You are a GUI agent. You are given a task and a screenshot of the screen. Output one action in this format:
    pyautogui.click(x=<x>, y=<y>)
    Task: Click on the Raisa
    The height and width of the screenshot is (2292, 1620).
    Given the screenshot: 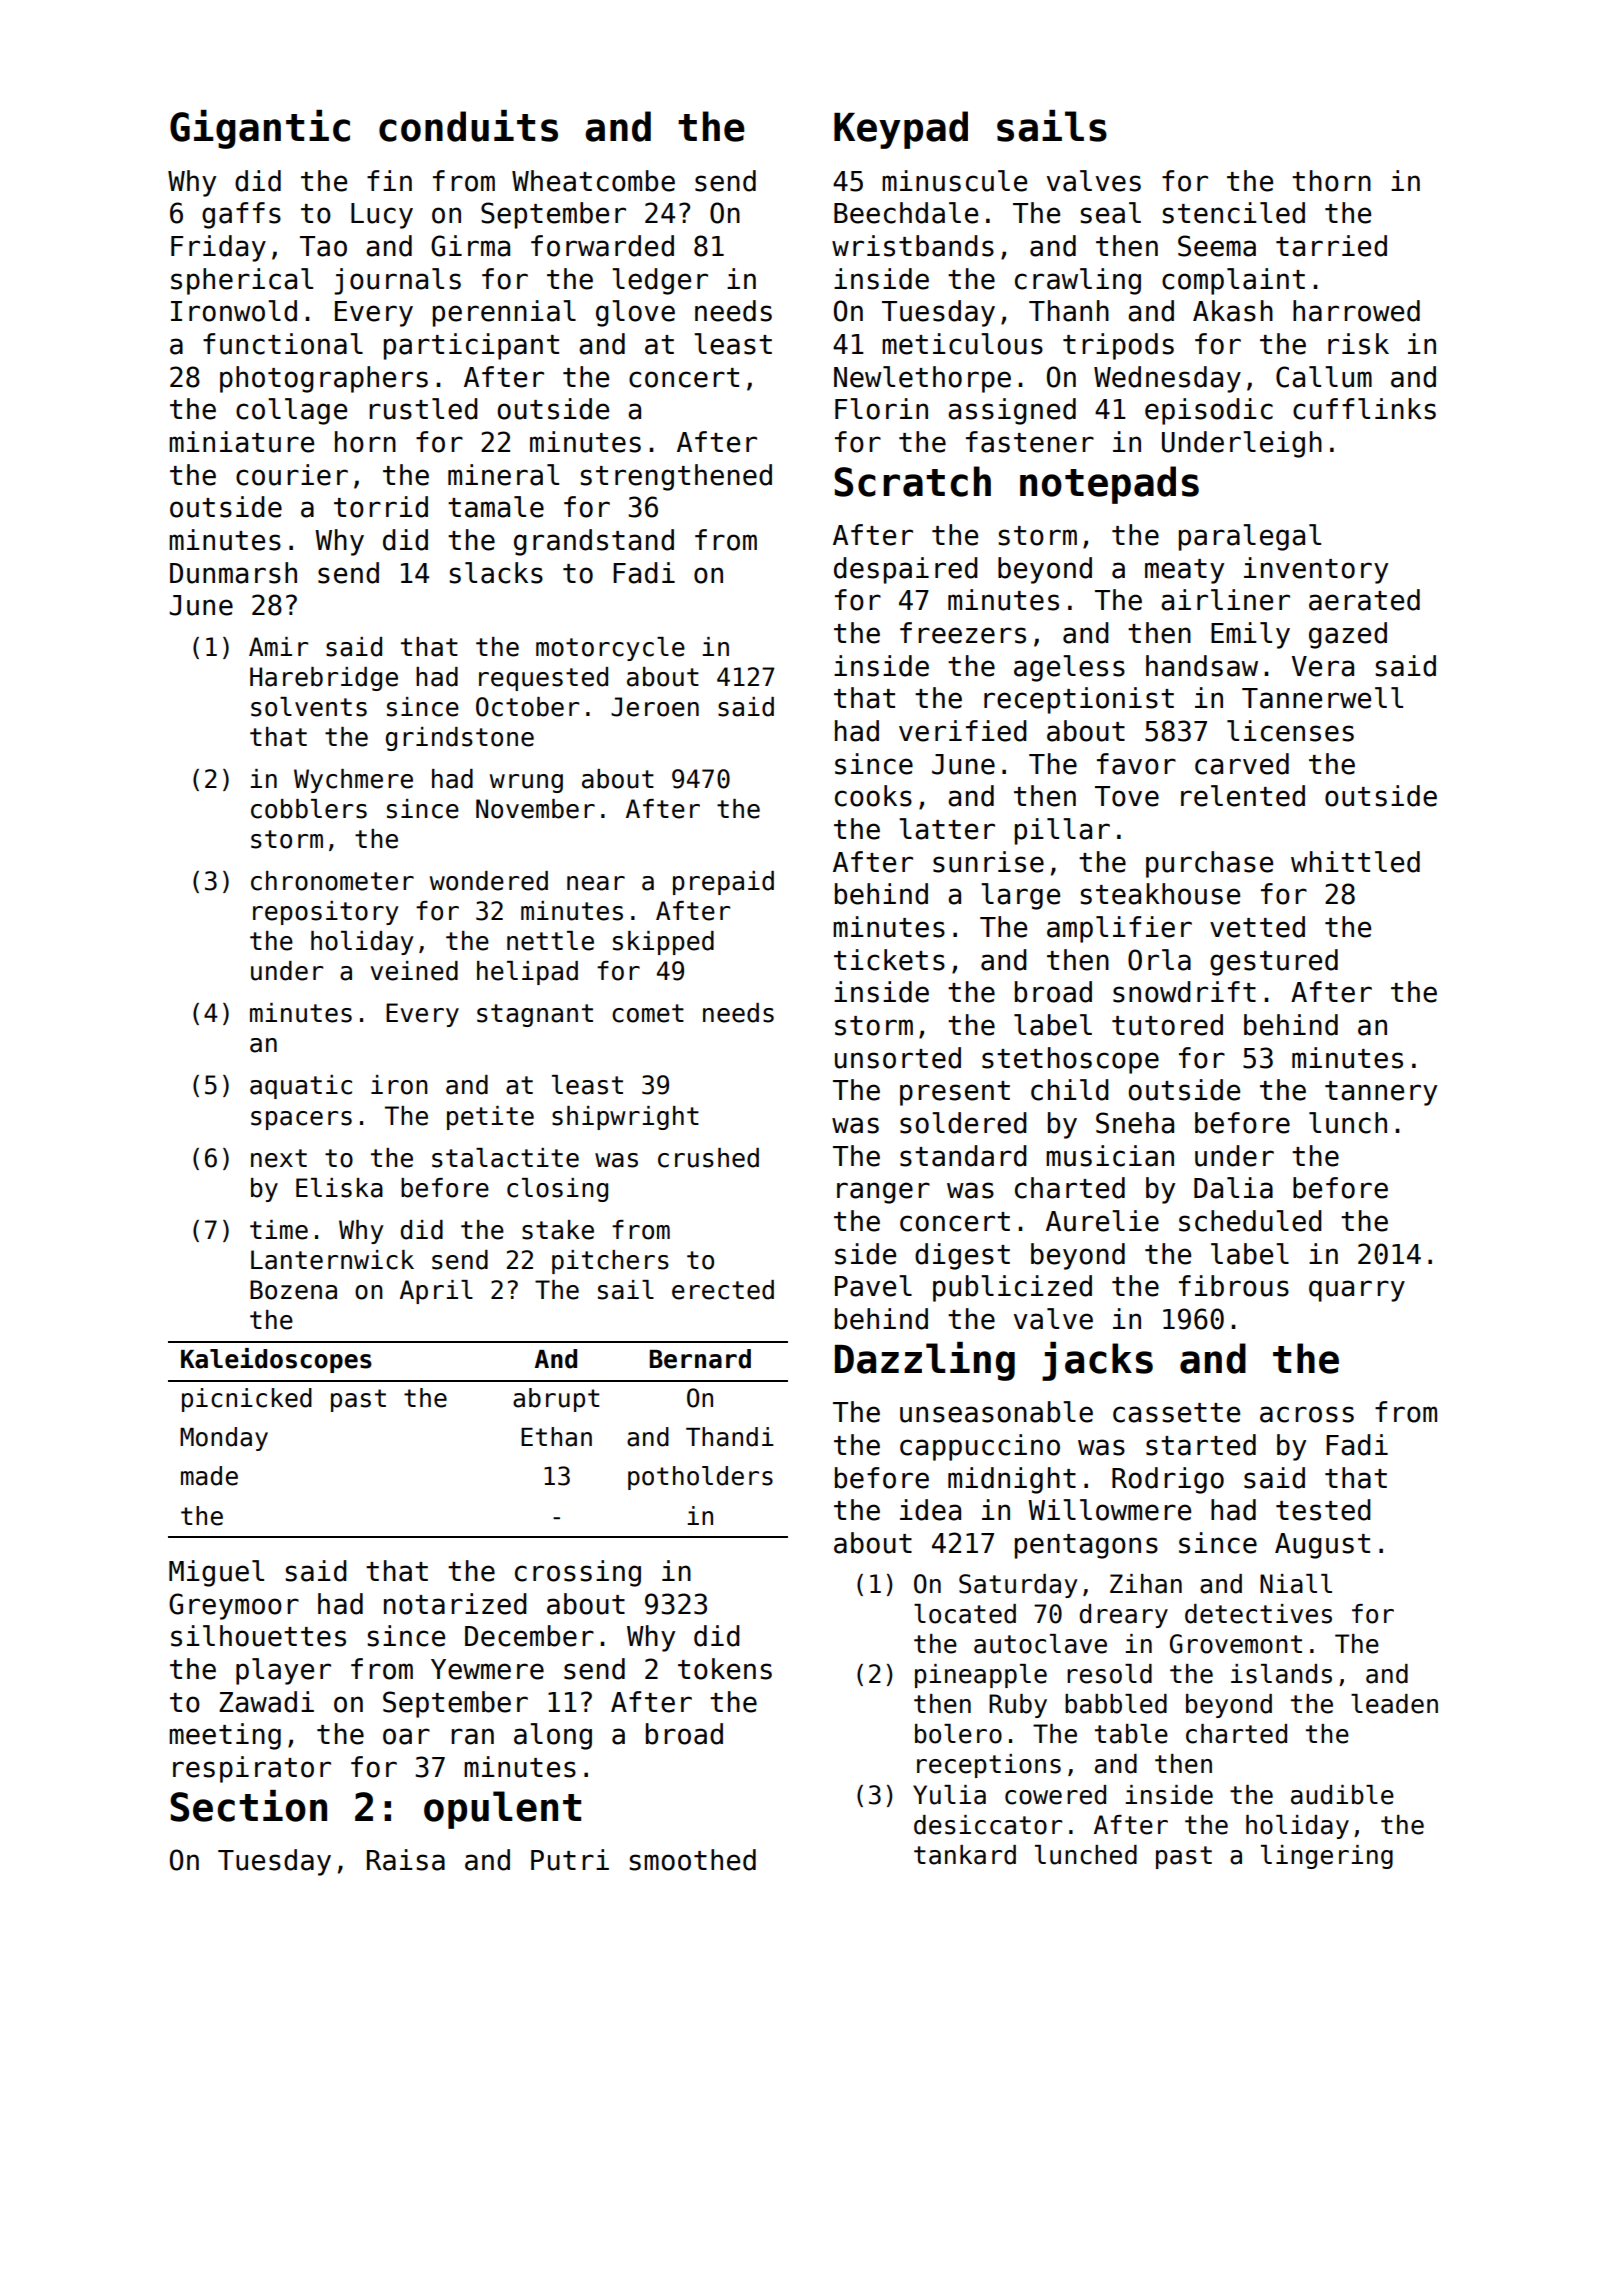 What is the action you would take?
    pyautogui.click(x=406, y=1860)
